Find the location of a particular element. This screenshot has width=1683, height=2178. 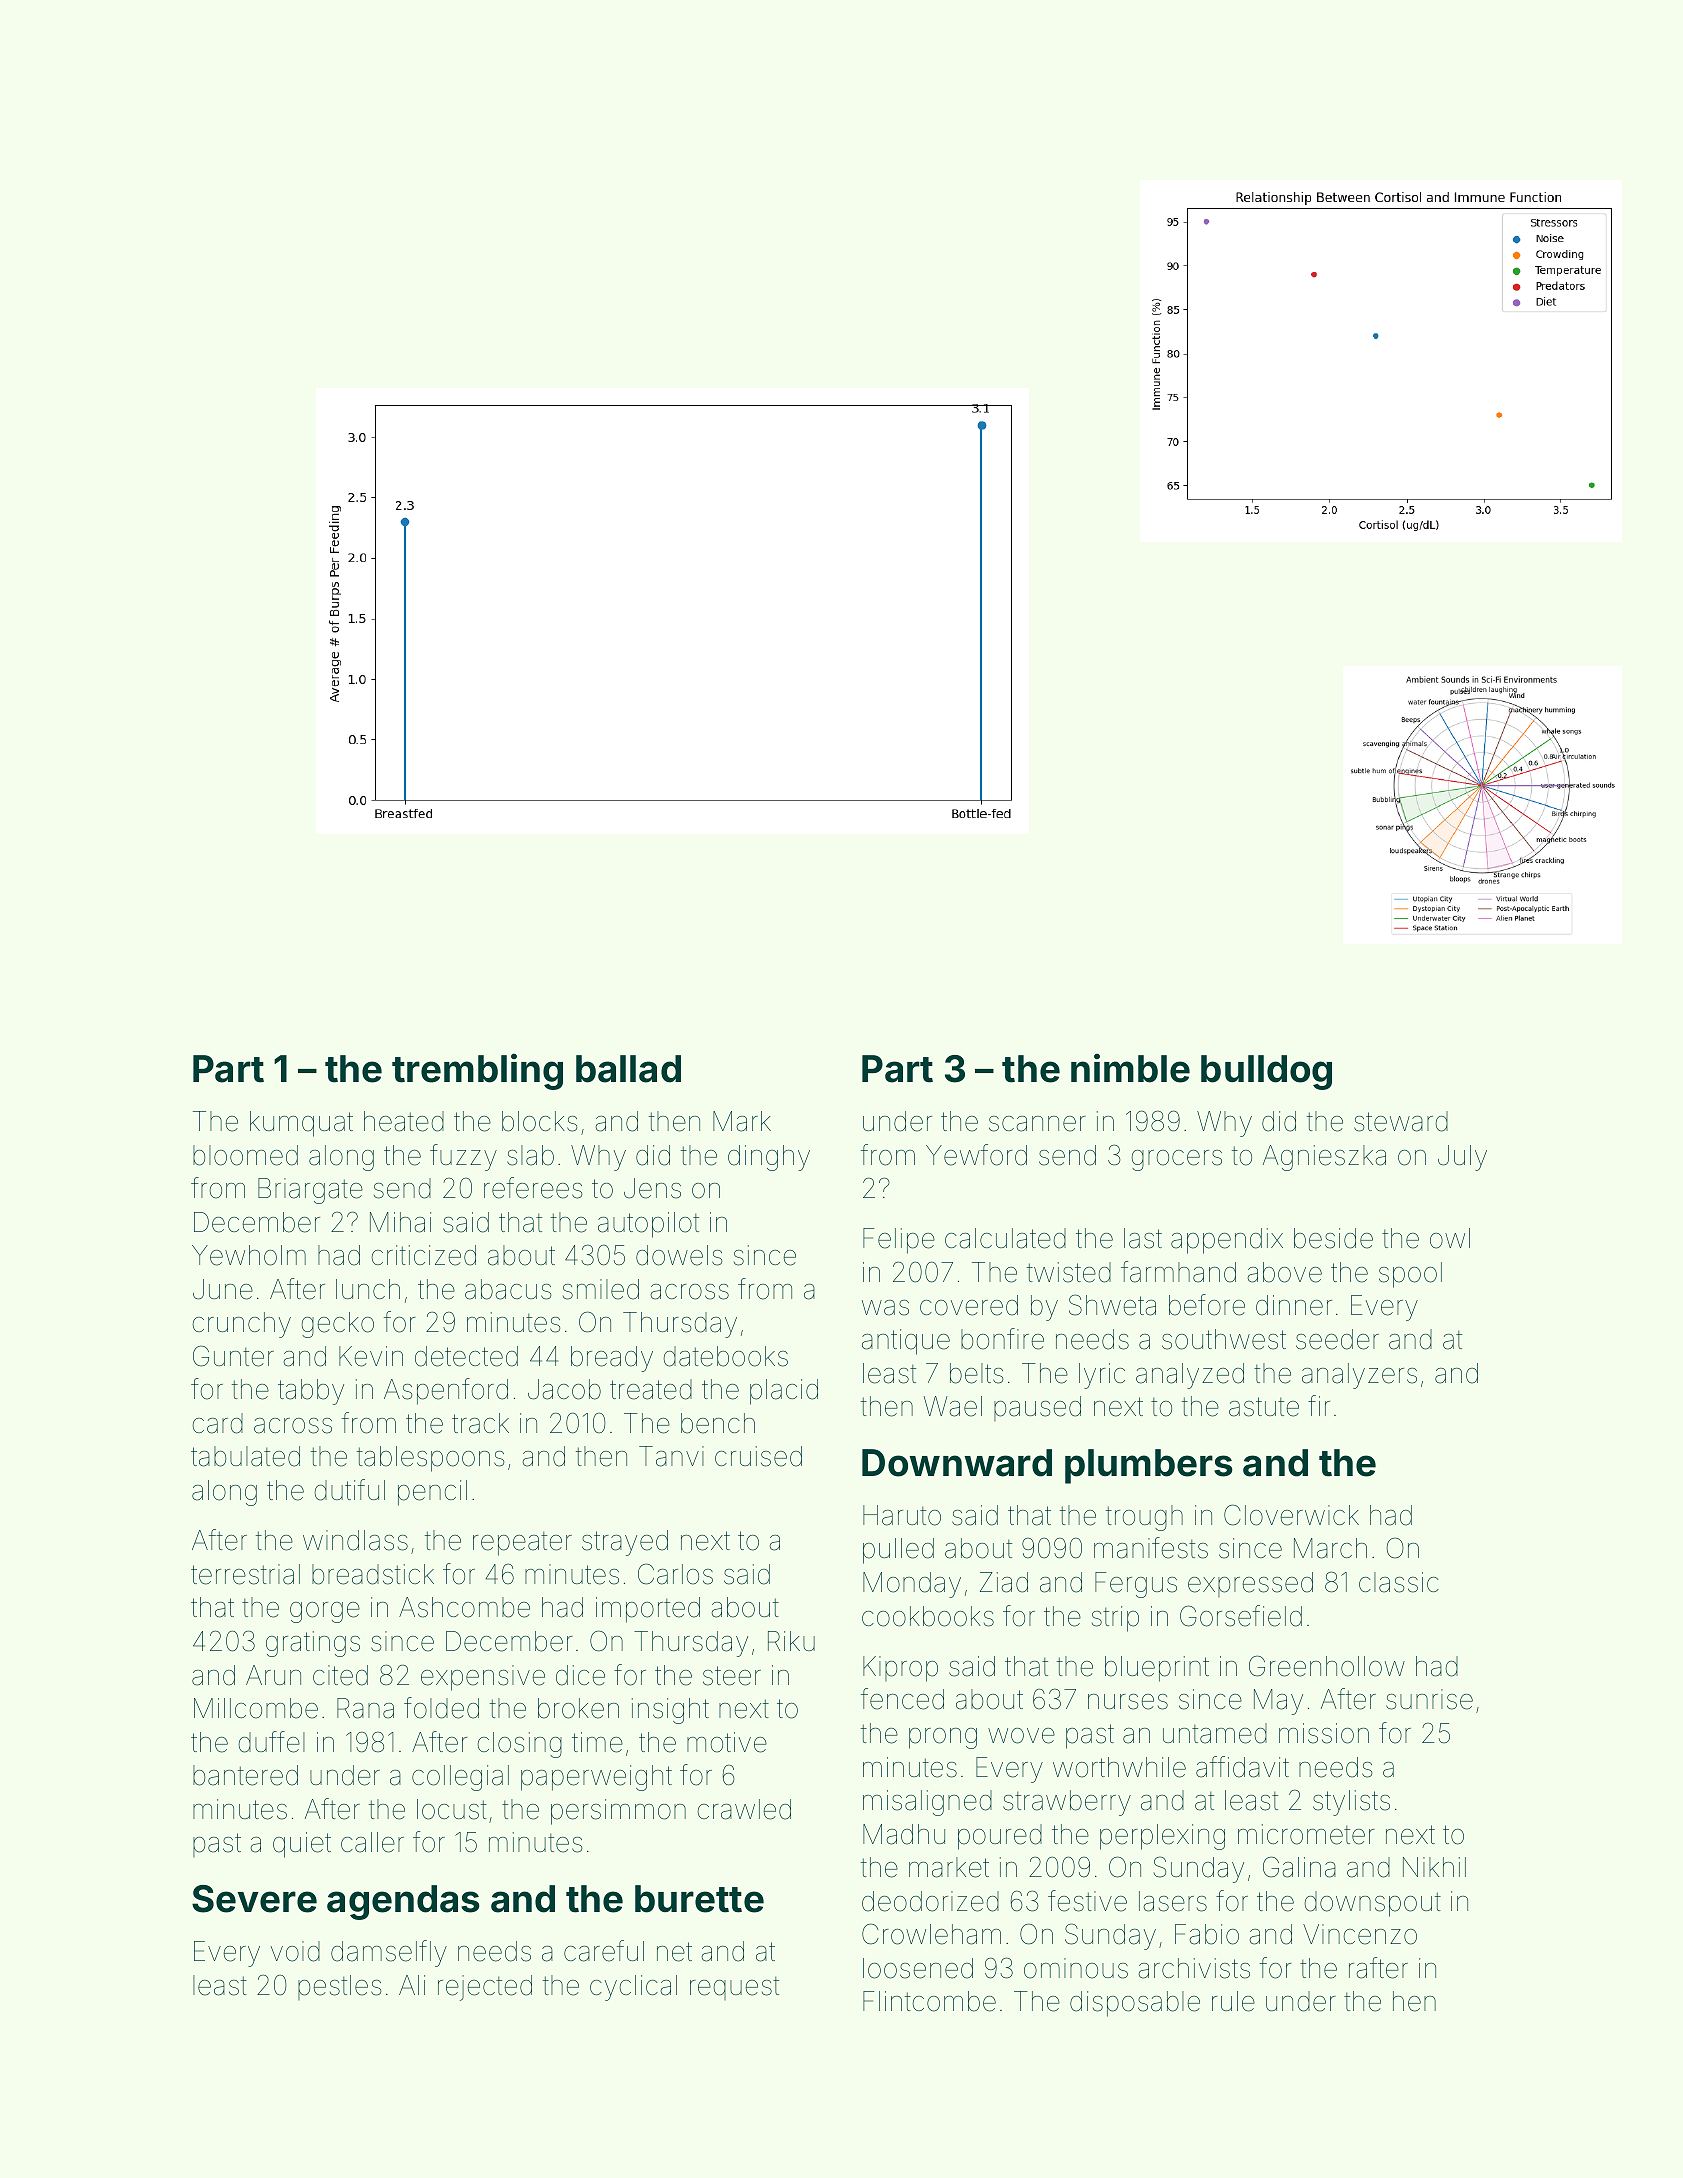

bantered is located at coordinates (245, 1775).
